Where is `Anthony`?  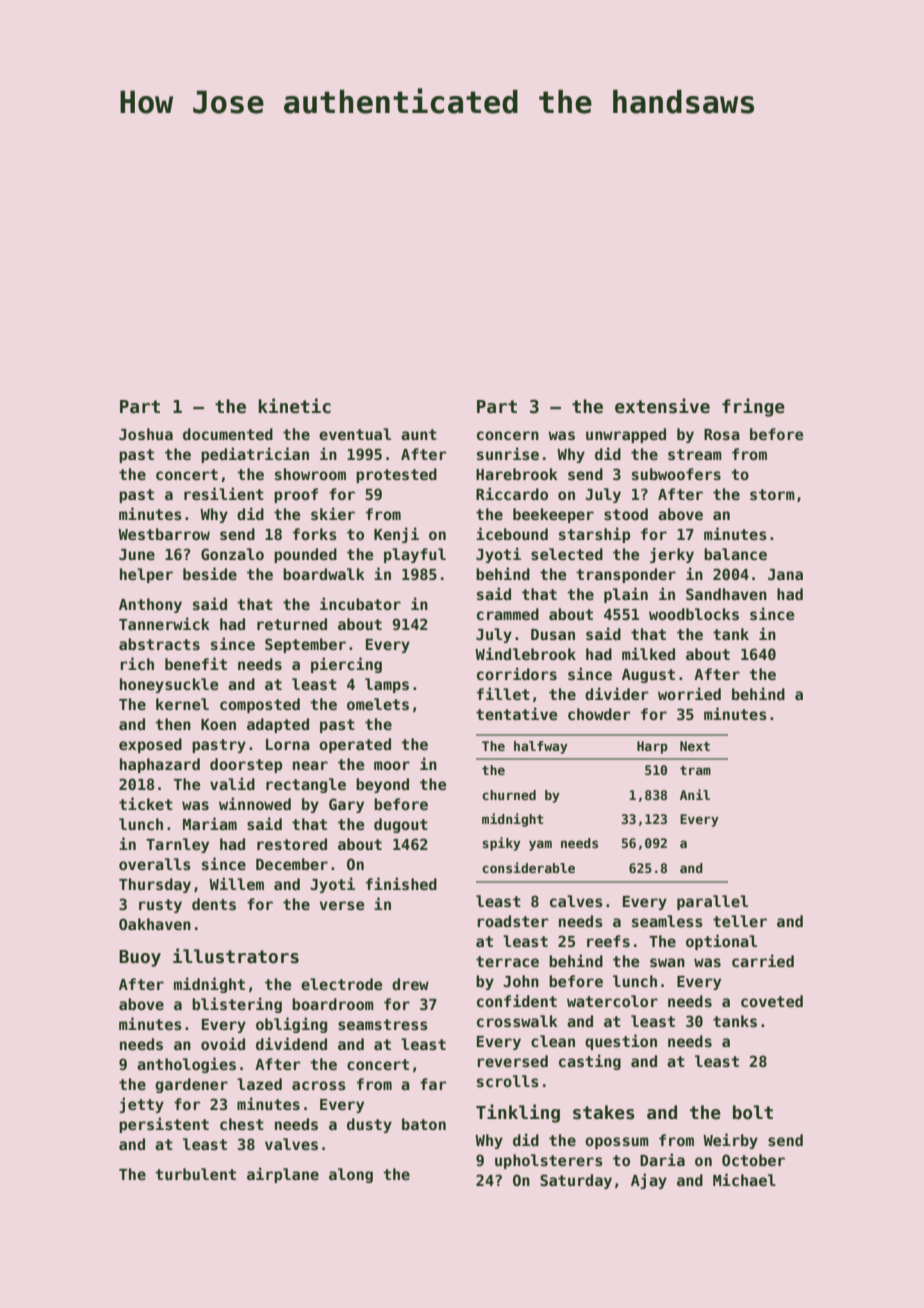 Anthony is located at coordinates (150, 605).
